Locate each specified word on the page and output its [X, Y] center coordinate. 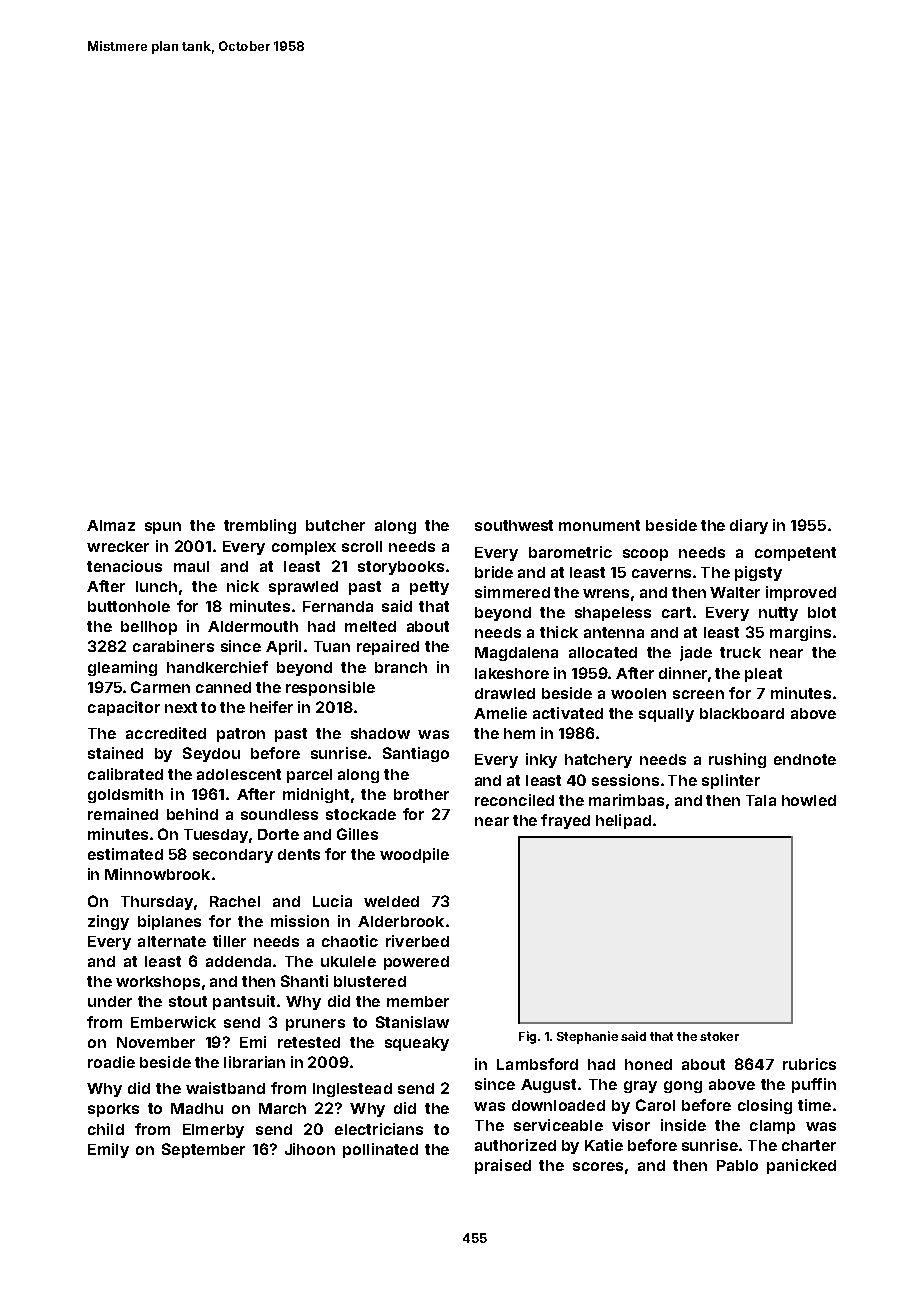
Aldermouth [253, 626]
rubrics [809, 1064]
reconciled [514, 800]
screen [698, 694]
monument [599, 525]
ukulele [348, 961]
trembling [260, 526]
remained [123, 814]
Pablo [737, 1165]
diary [749, 526]
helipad [623, 821]
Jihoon [310, 1149]
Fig [527, 1037]
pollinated [380, 1150]
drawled [505, 693]
